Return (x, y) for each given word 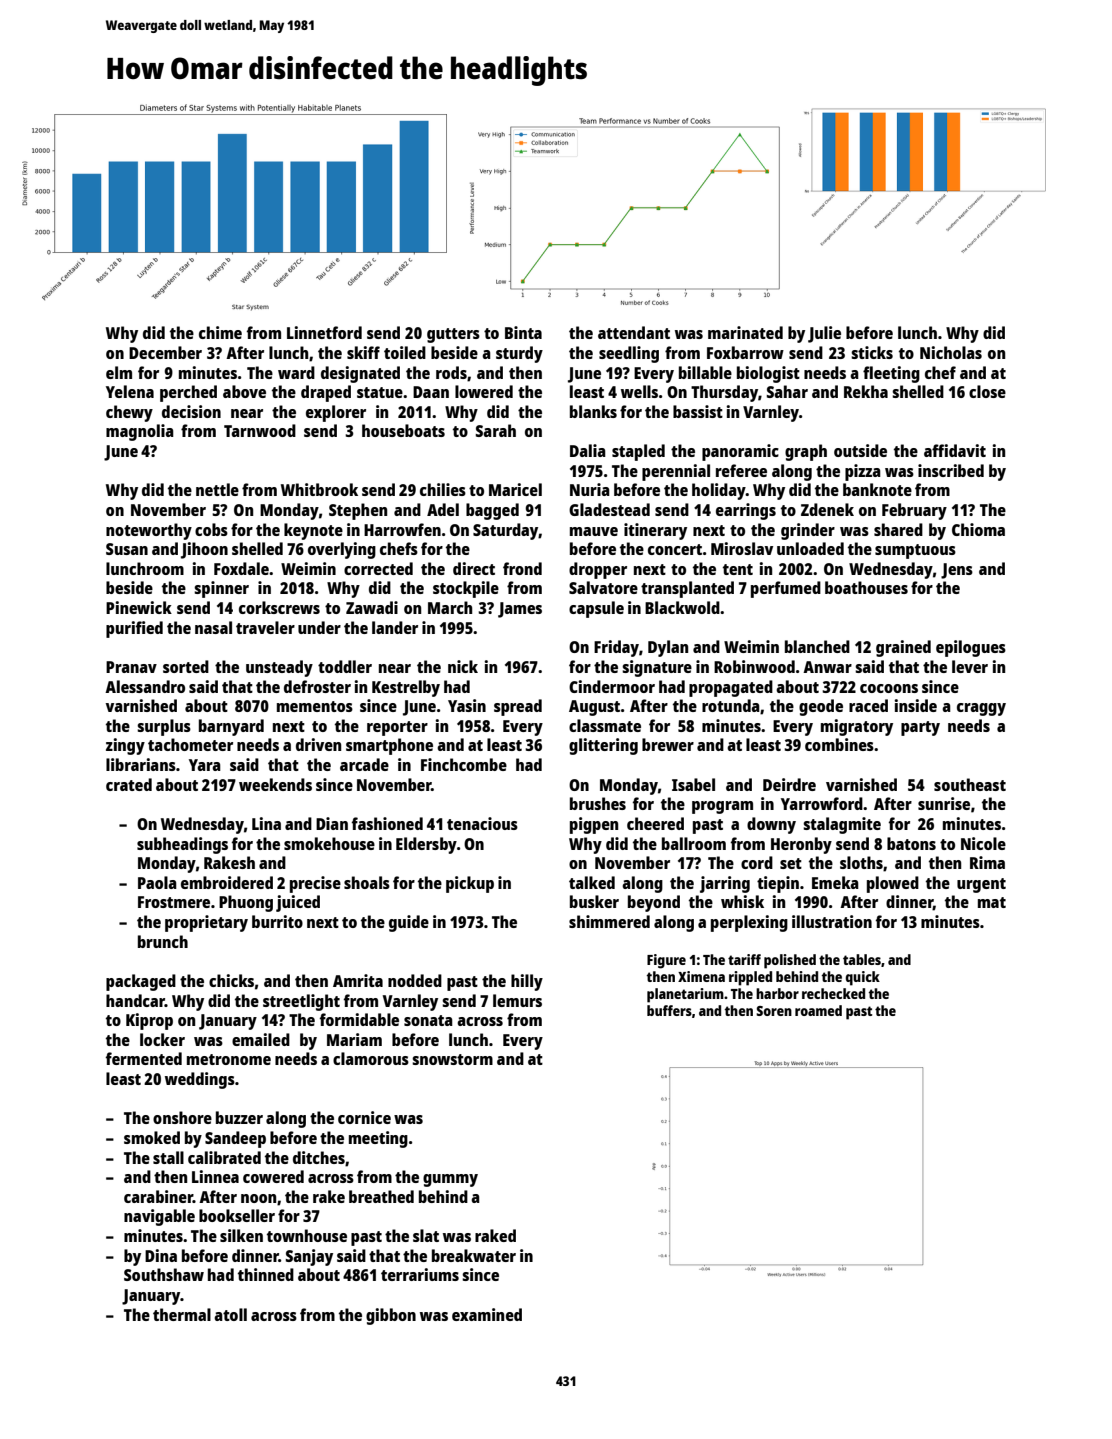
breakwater (474, 1255)
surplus (164, 727)
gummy (450, 1180)
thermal (182, 1314)
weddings (200, 1080)
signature (657, 668)
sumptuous (915, 551)
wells (639, 391)
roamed (818, 1010)
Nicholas (951, 352)
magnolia (140, 432)
